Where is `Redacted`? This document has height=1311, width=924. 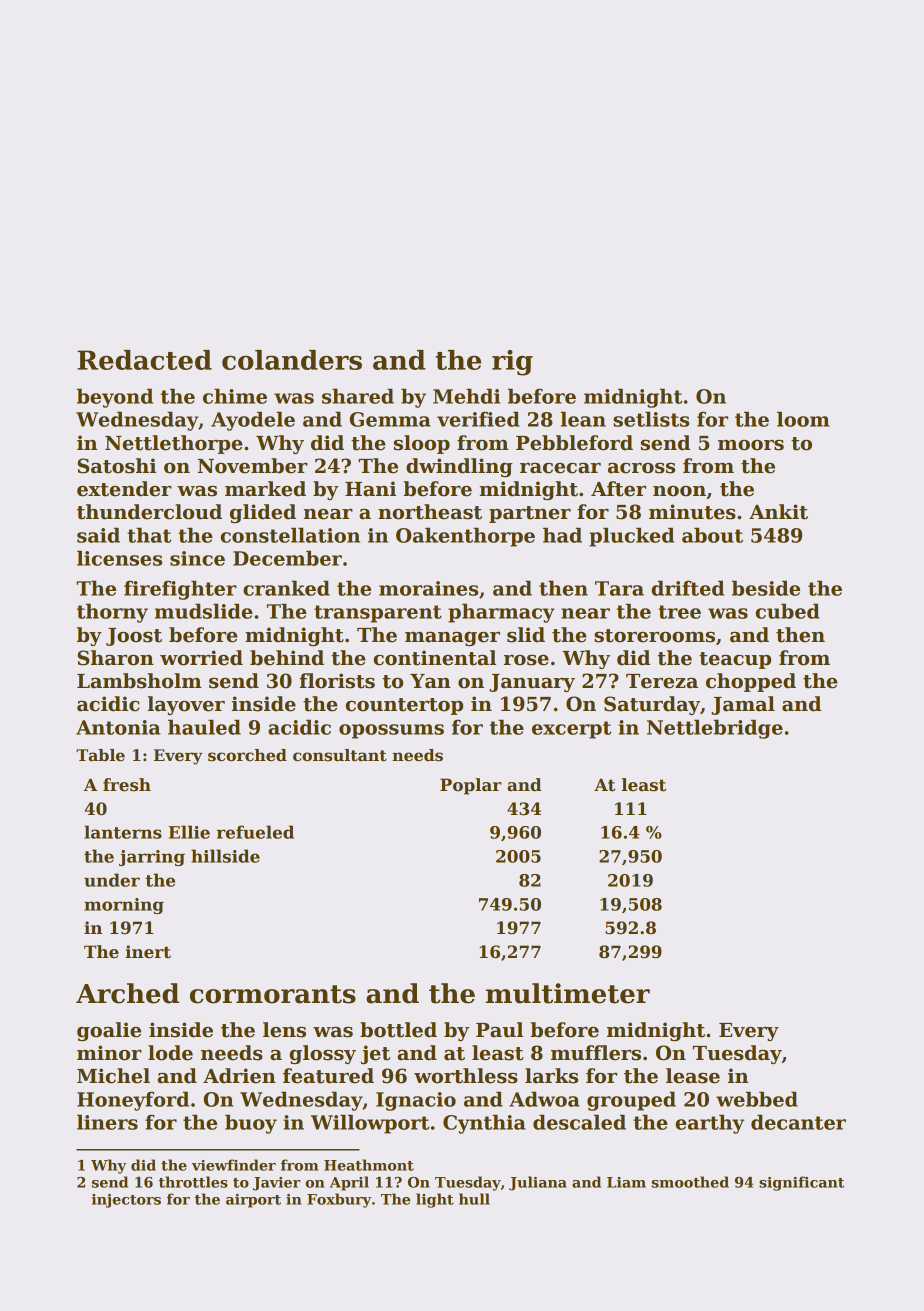
Redacted is located at coordinates (144, 360).
